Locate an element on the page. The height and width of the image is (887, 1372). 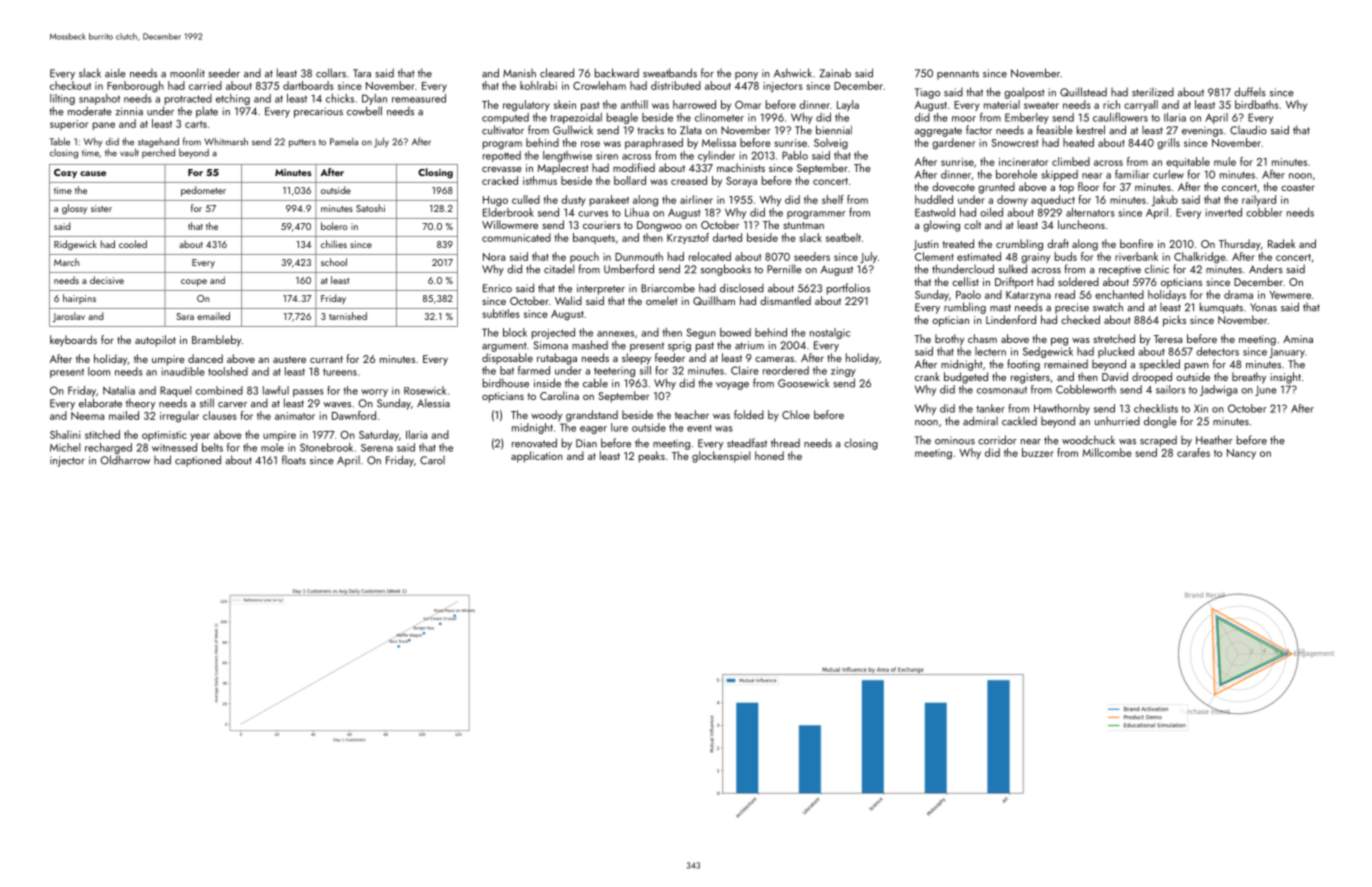
Dawnford is located at coordinates (354, 415).
